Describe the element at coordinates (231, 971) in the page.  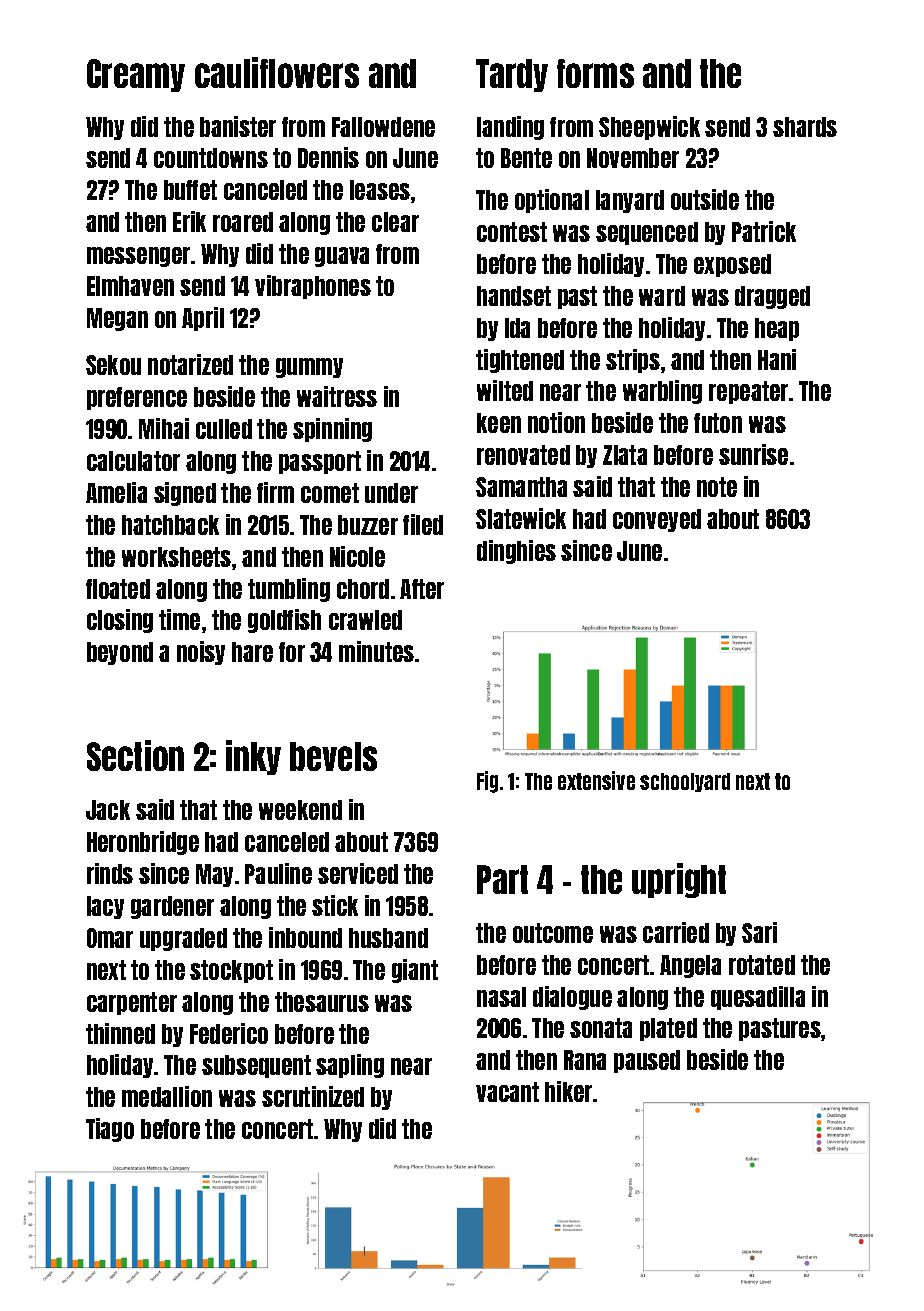
I see `stockpot` at that location.
